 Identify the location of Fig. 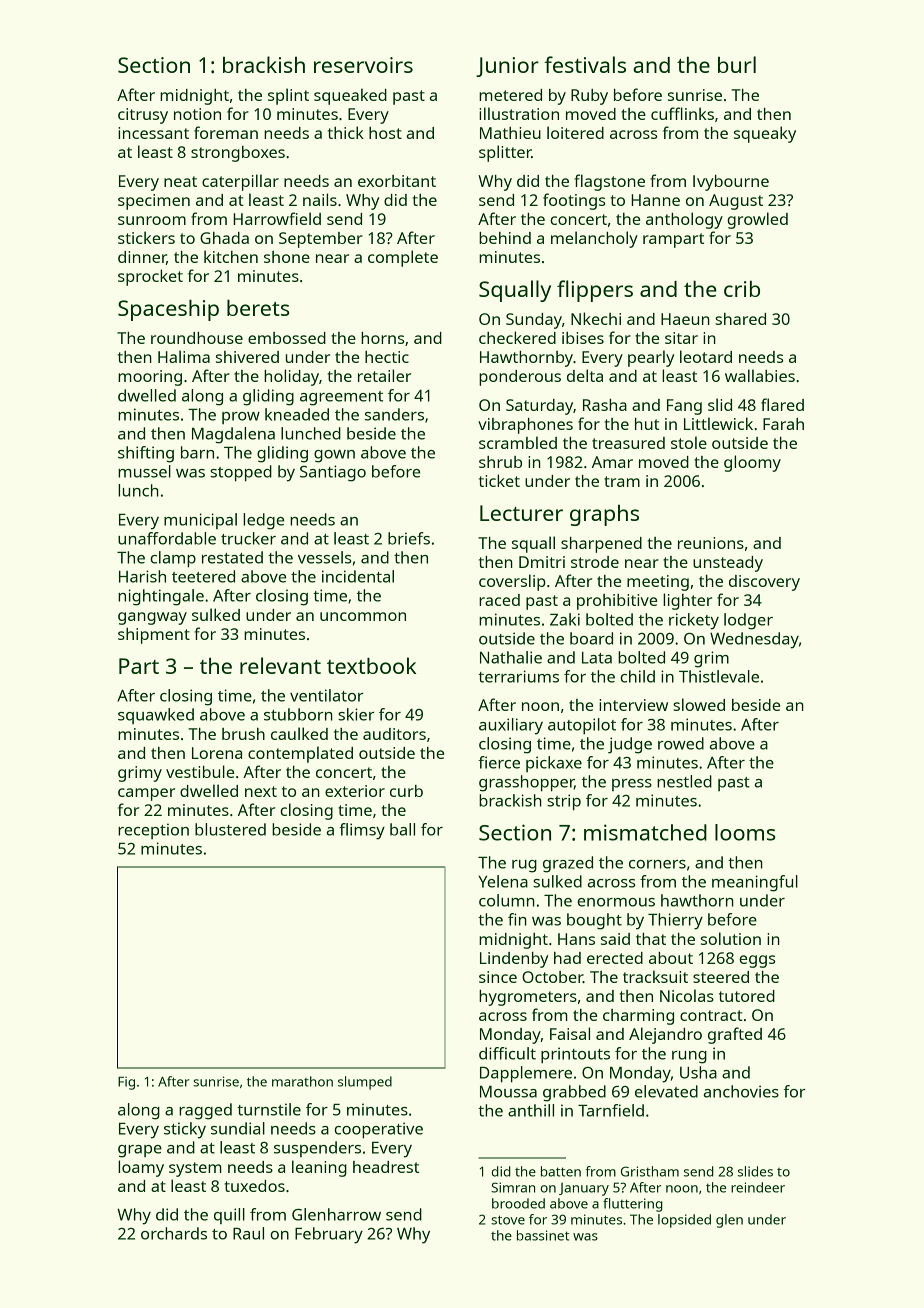
(126, 1083).
